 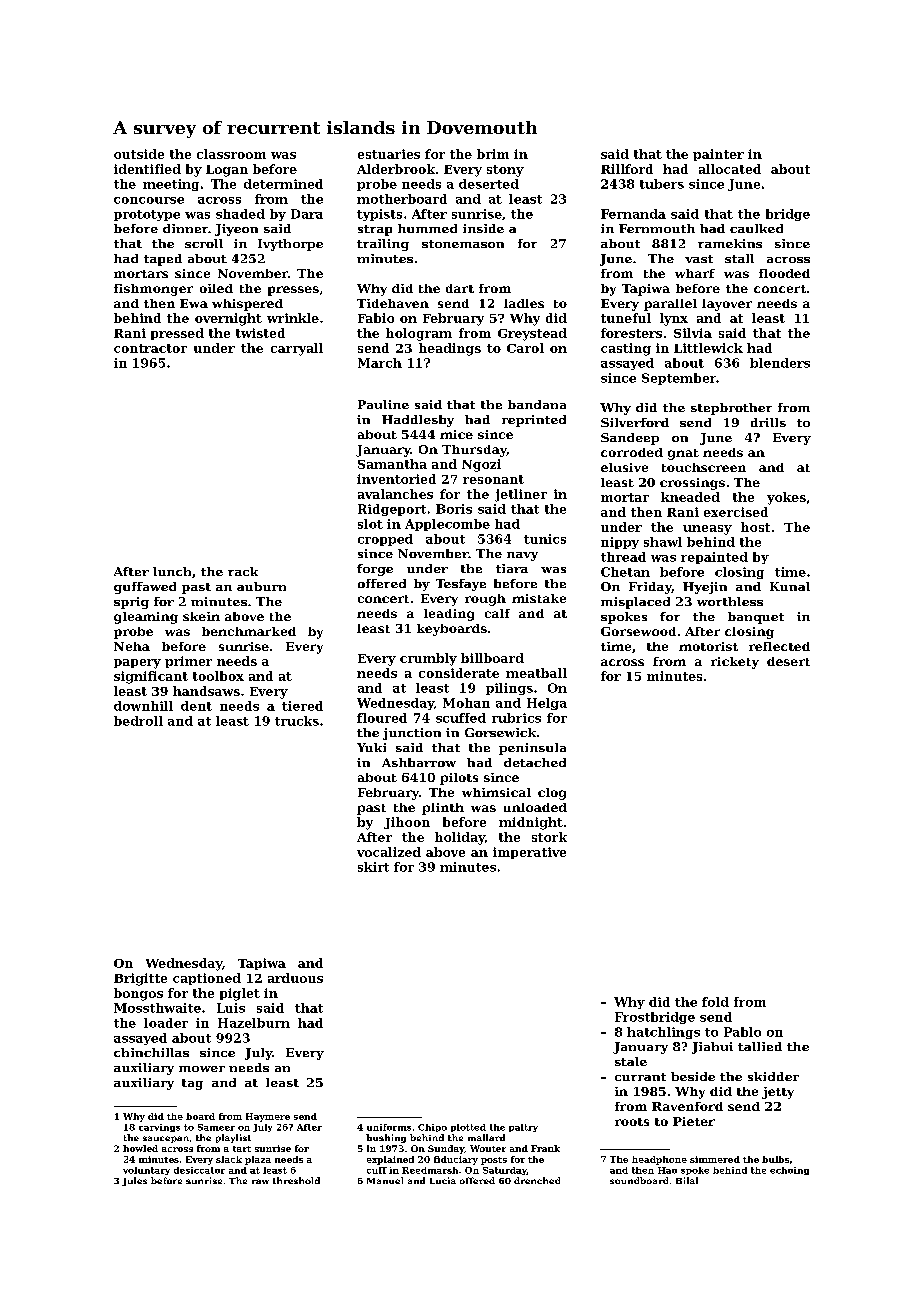 I want to click on Bilal, so click(x=687, y=1180).
